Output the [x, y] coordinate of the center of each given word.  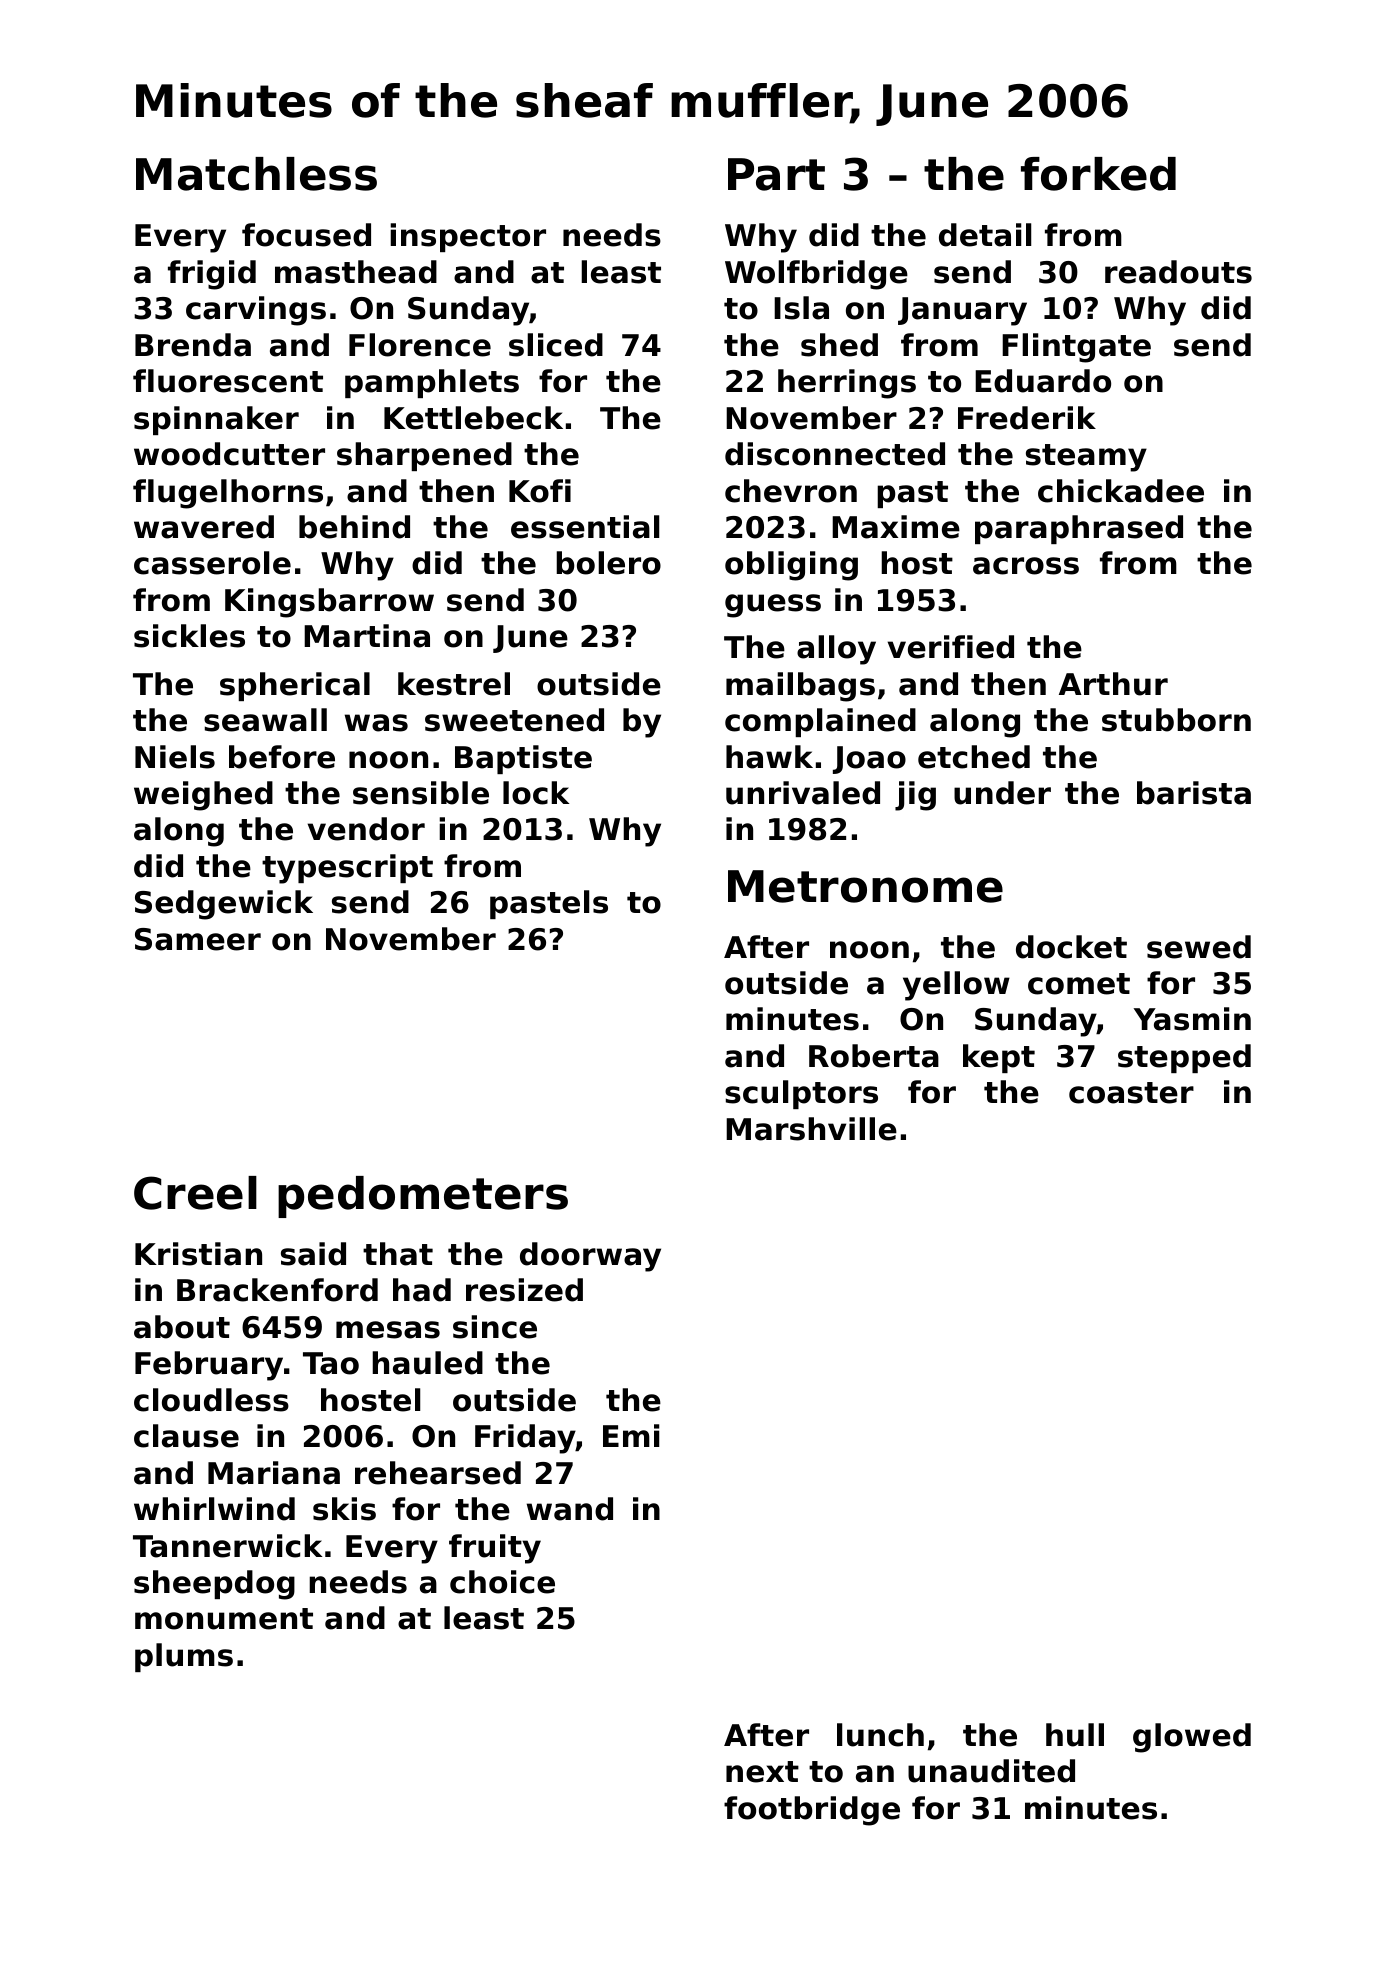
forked [1098, 174]
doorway [590, 1257]
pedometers [423, 1197]
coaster [1131, 1093]
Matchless [256, 174]
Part [776, 174]
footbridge [812, 1811]
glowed [1192, 1738]
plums [184, 1657]
